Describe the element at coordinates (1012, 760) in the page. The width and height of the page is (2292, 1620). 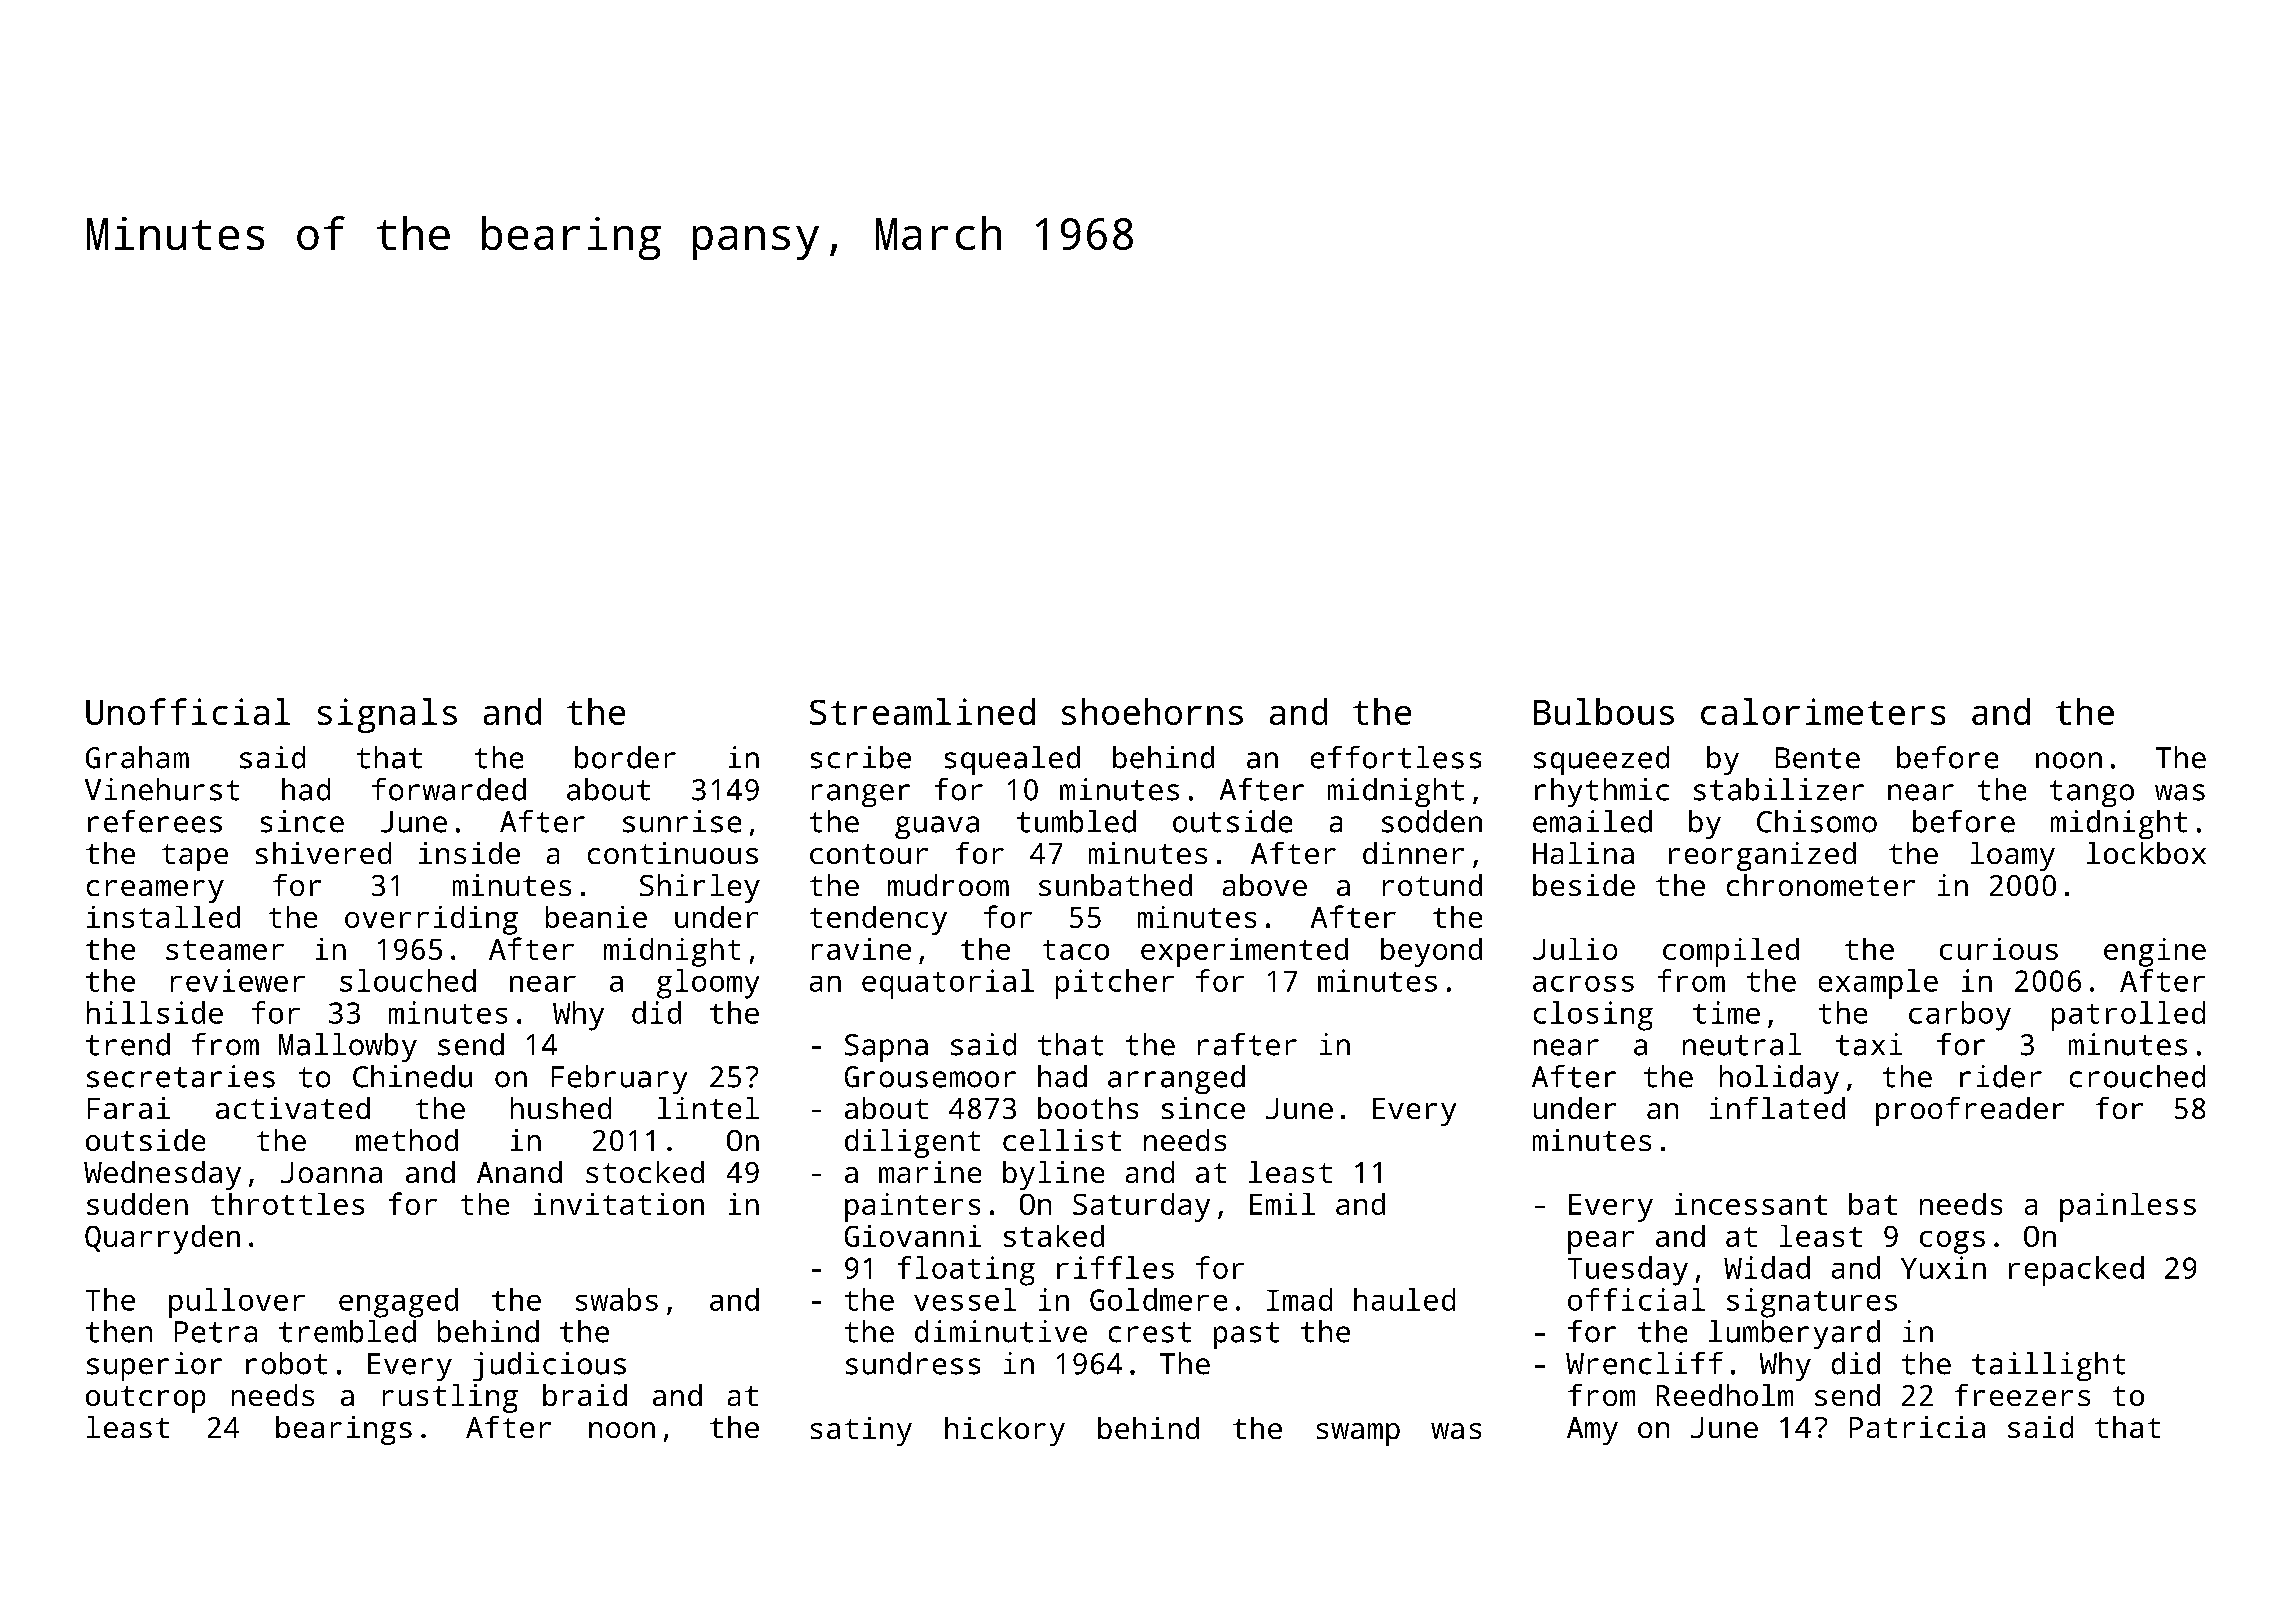
I see `squealed` at that location.
